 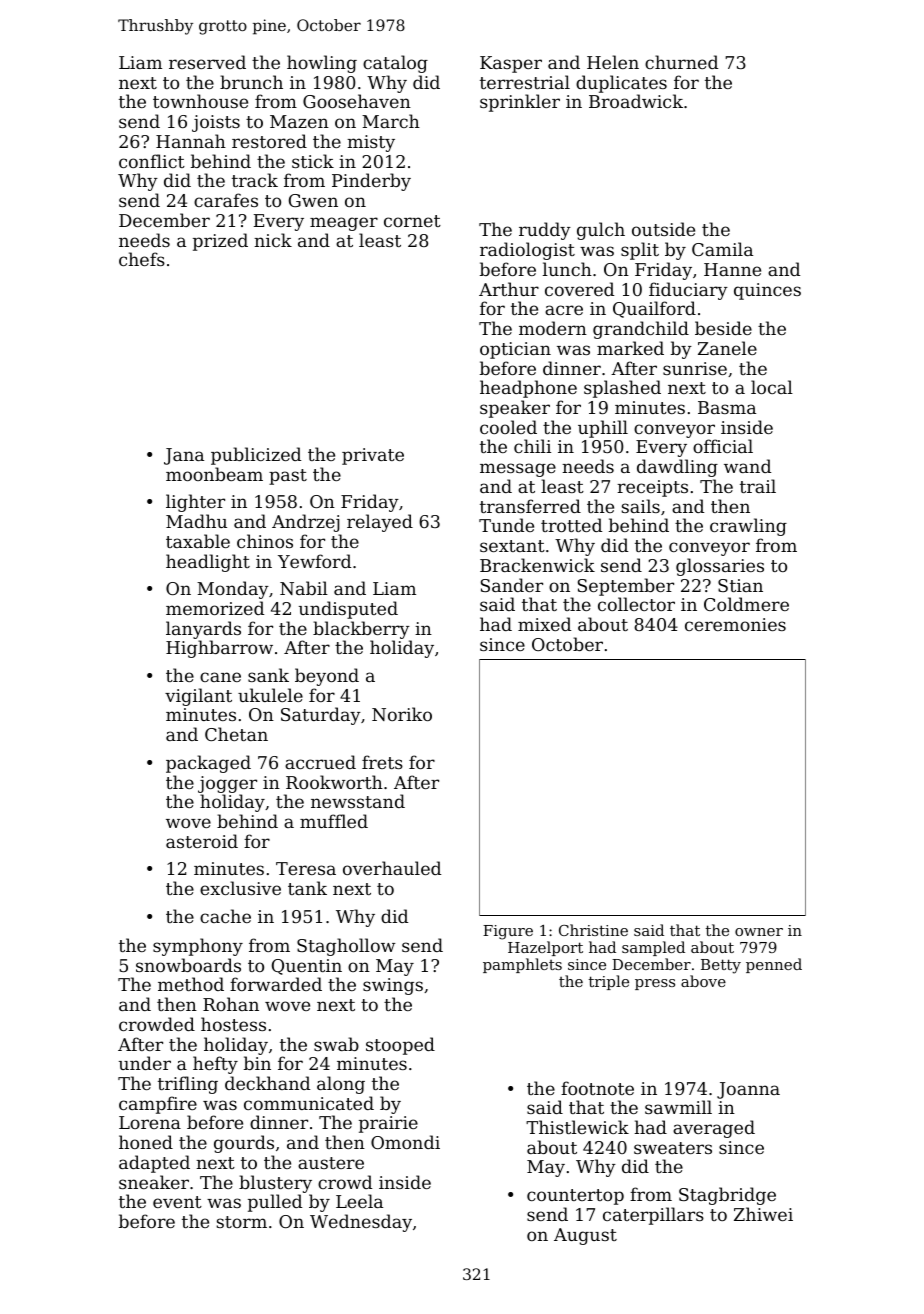 I want to click on Sander, so click(x=512, y=585).
